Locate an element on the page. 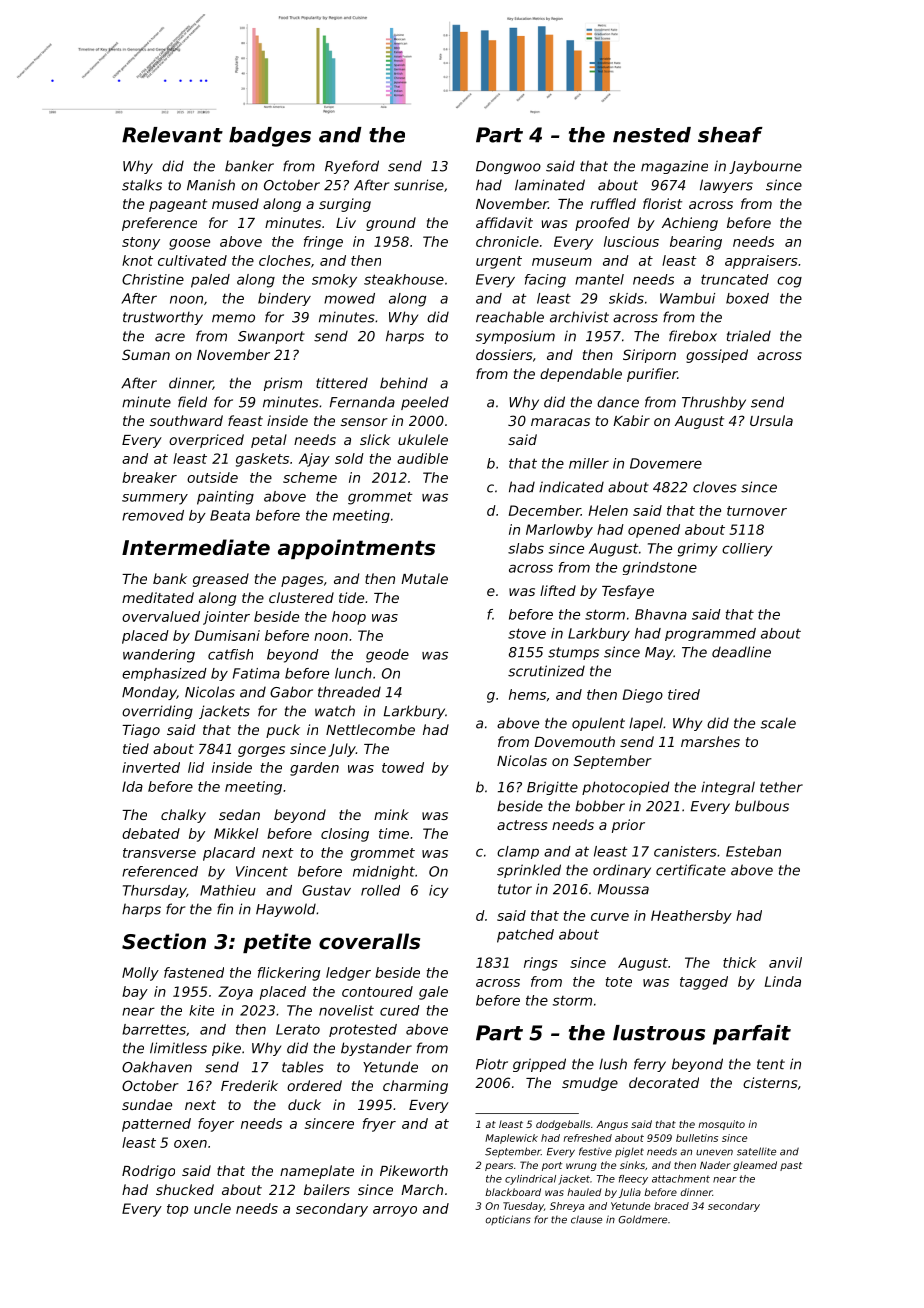 The width and height of the document is (924, 1308). Dongwoo is located at coordinates (508, 167).
